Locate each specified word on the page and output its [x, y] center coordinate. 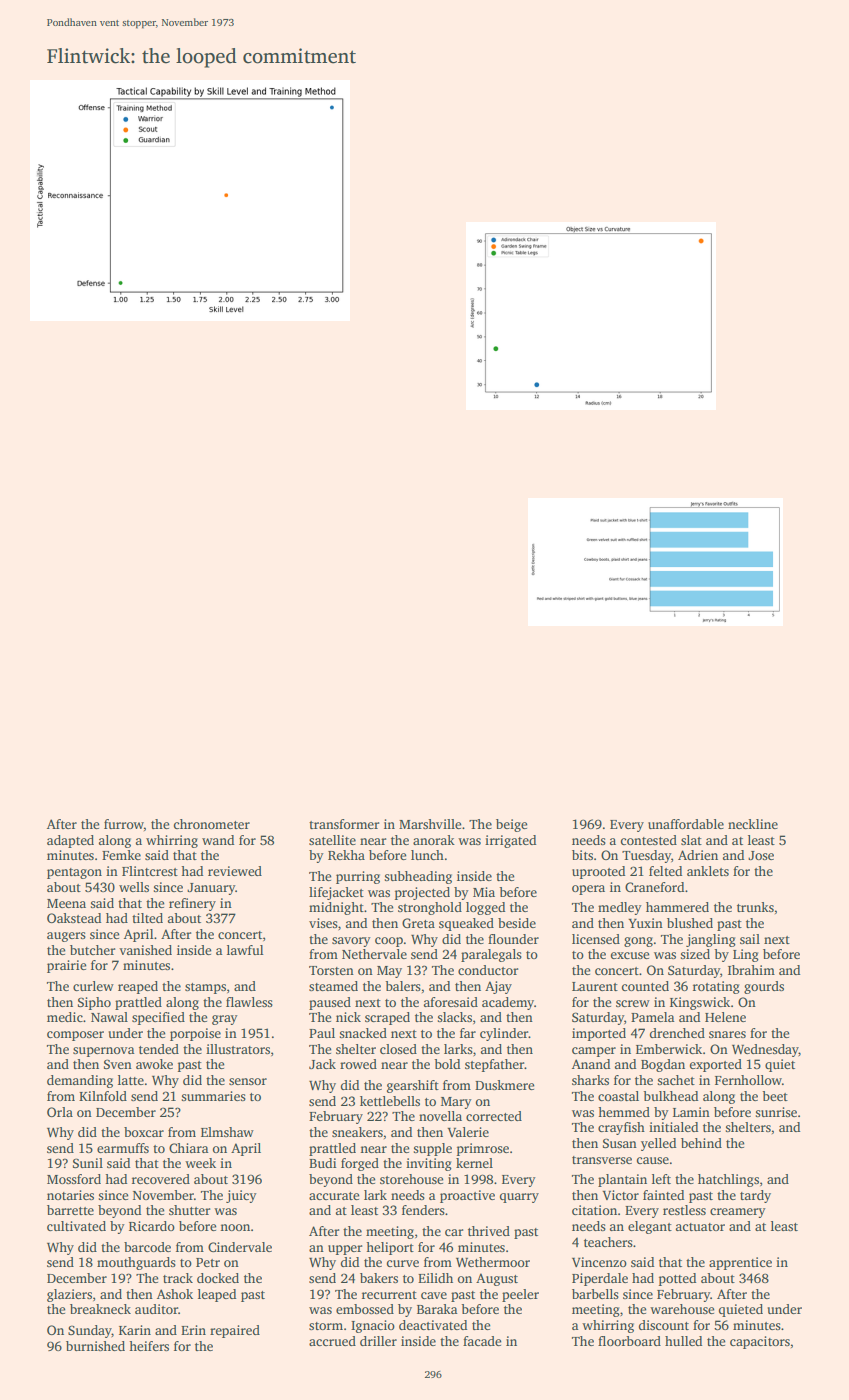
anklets [708, 871]
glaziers [69, 1295]
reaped [138, 987]
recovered [161, 1179]
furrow [124, 824]
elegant [650, 1227]
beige [512, 825]
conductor [488, 970]
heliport [390, 1248]
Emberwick [669, 1049]
